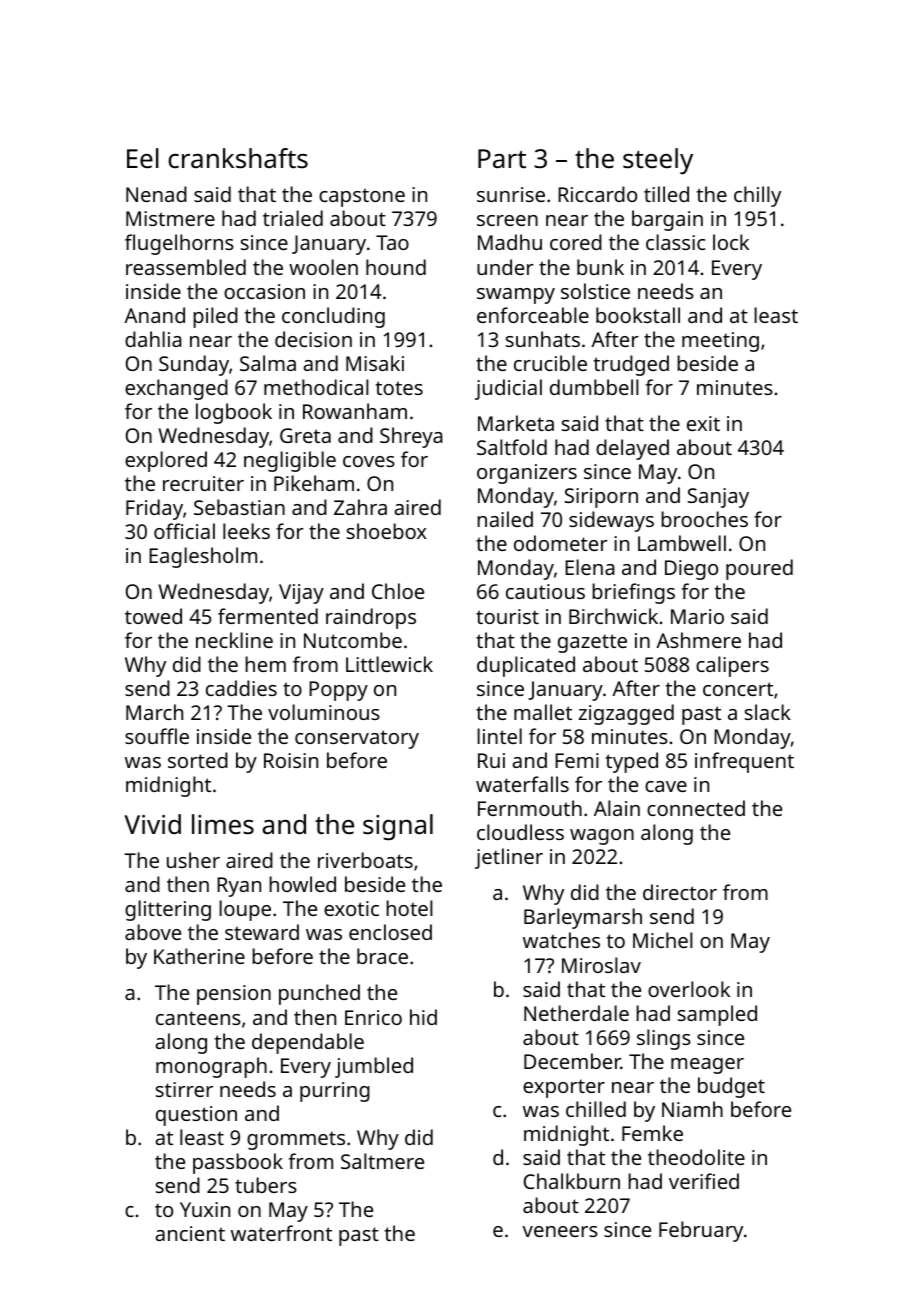 Image resolution: width=924 pixels, height=1314 pixels. I want to click on usher, so click(193, 860).
